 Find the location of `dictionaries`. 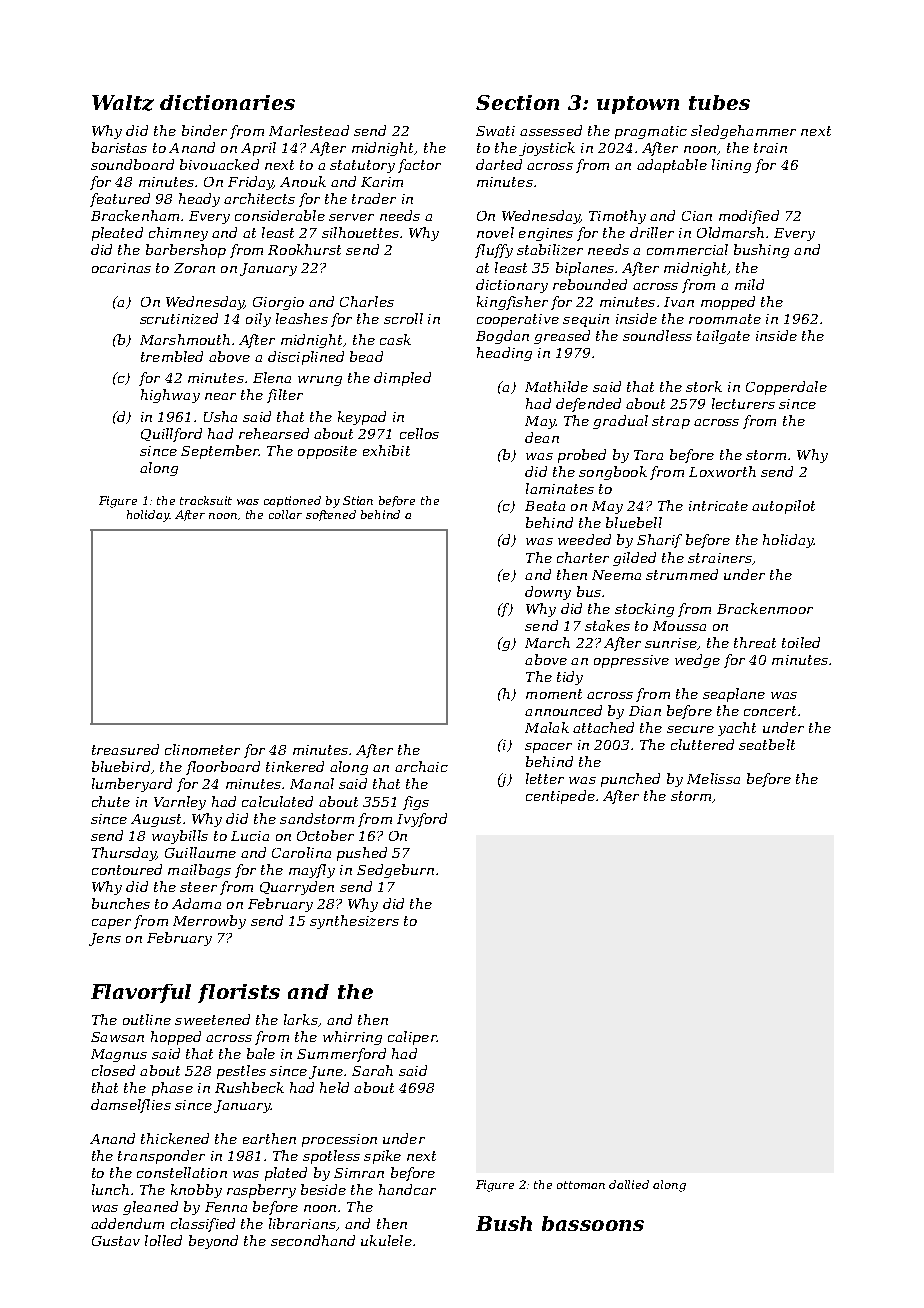

dictionaries is located at coordinates (227, 102).
